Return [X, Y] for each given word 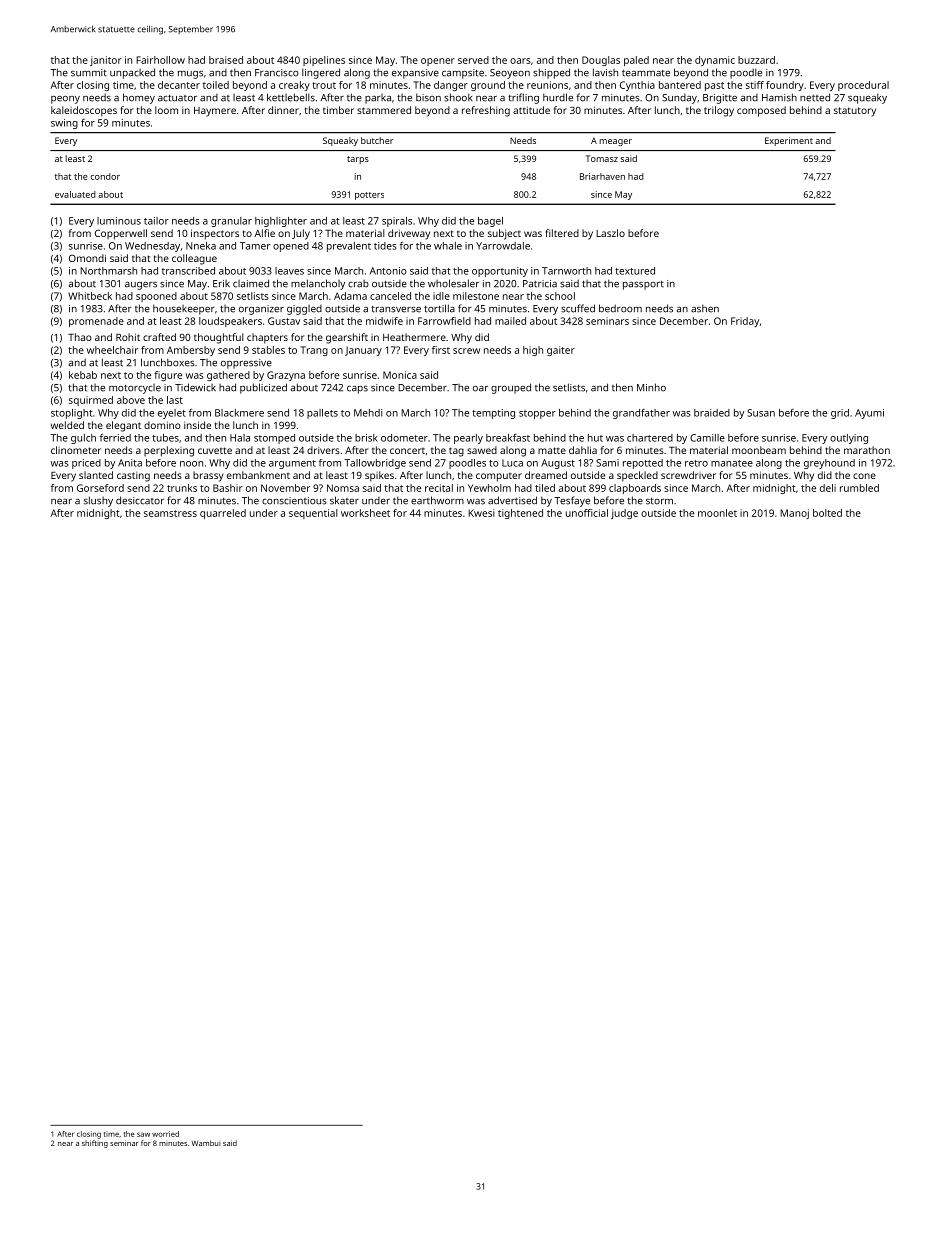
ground [488, 86]
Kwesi [481, 513]
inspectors [215, 234]
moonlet [717, 513]
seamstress [170, 513]
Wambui [206, 1143]
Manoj [794, 514]
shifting [95, 1144]
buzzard [756, 60]
